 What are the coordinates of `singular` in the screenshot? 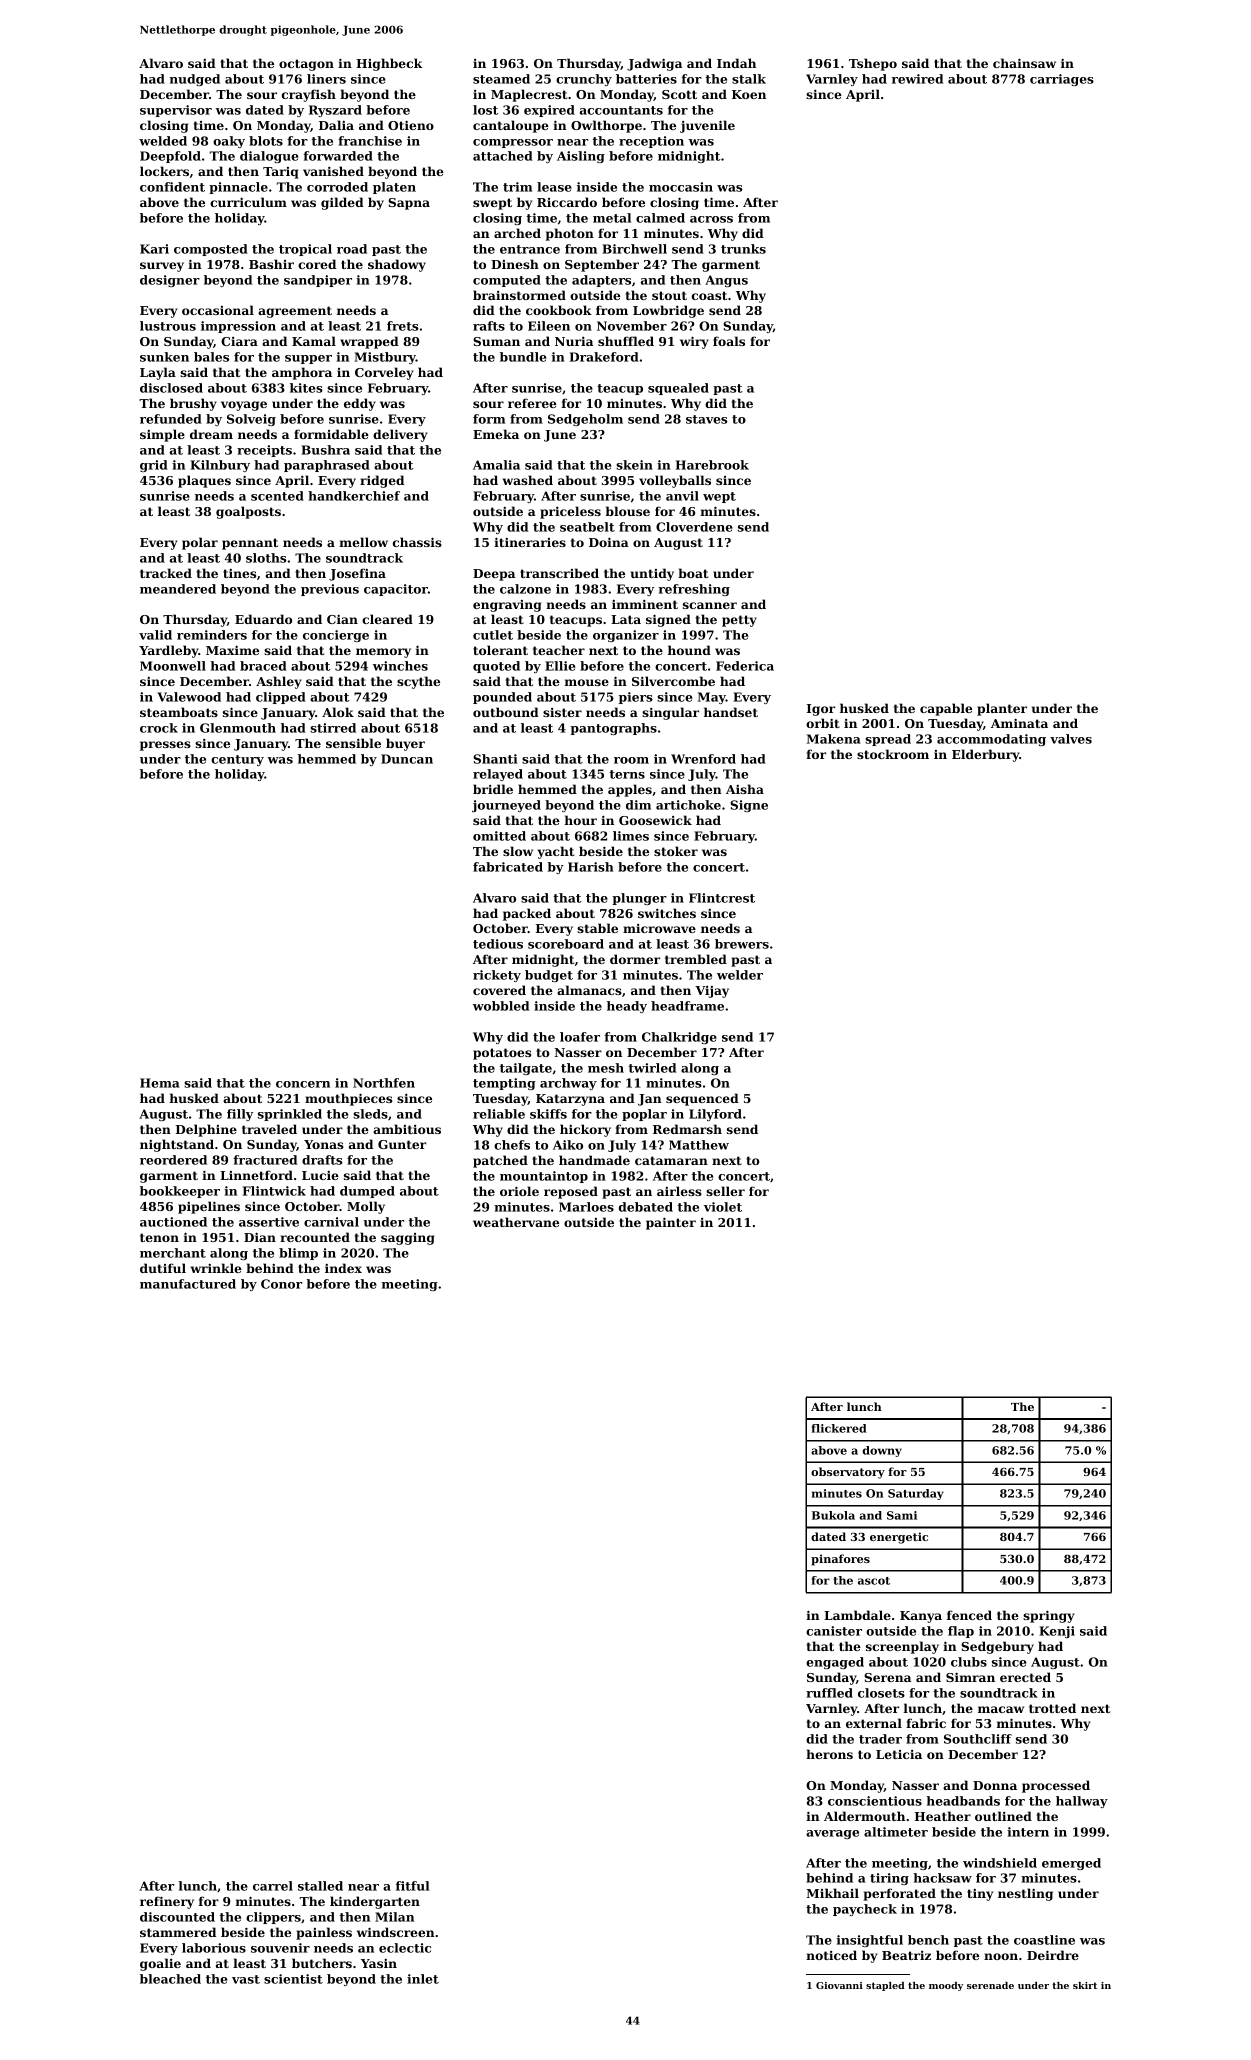 It's located at (670, 713).
